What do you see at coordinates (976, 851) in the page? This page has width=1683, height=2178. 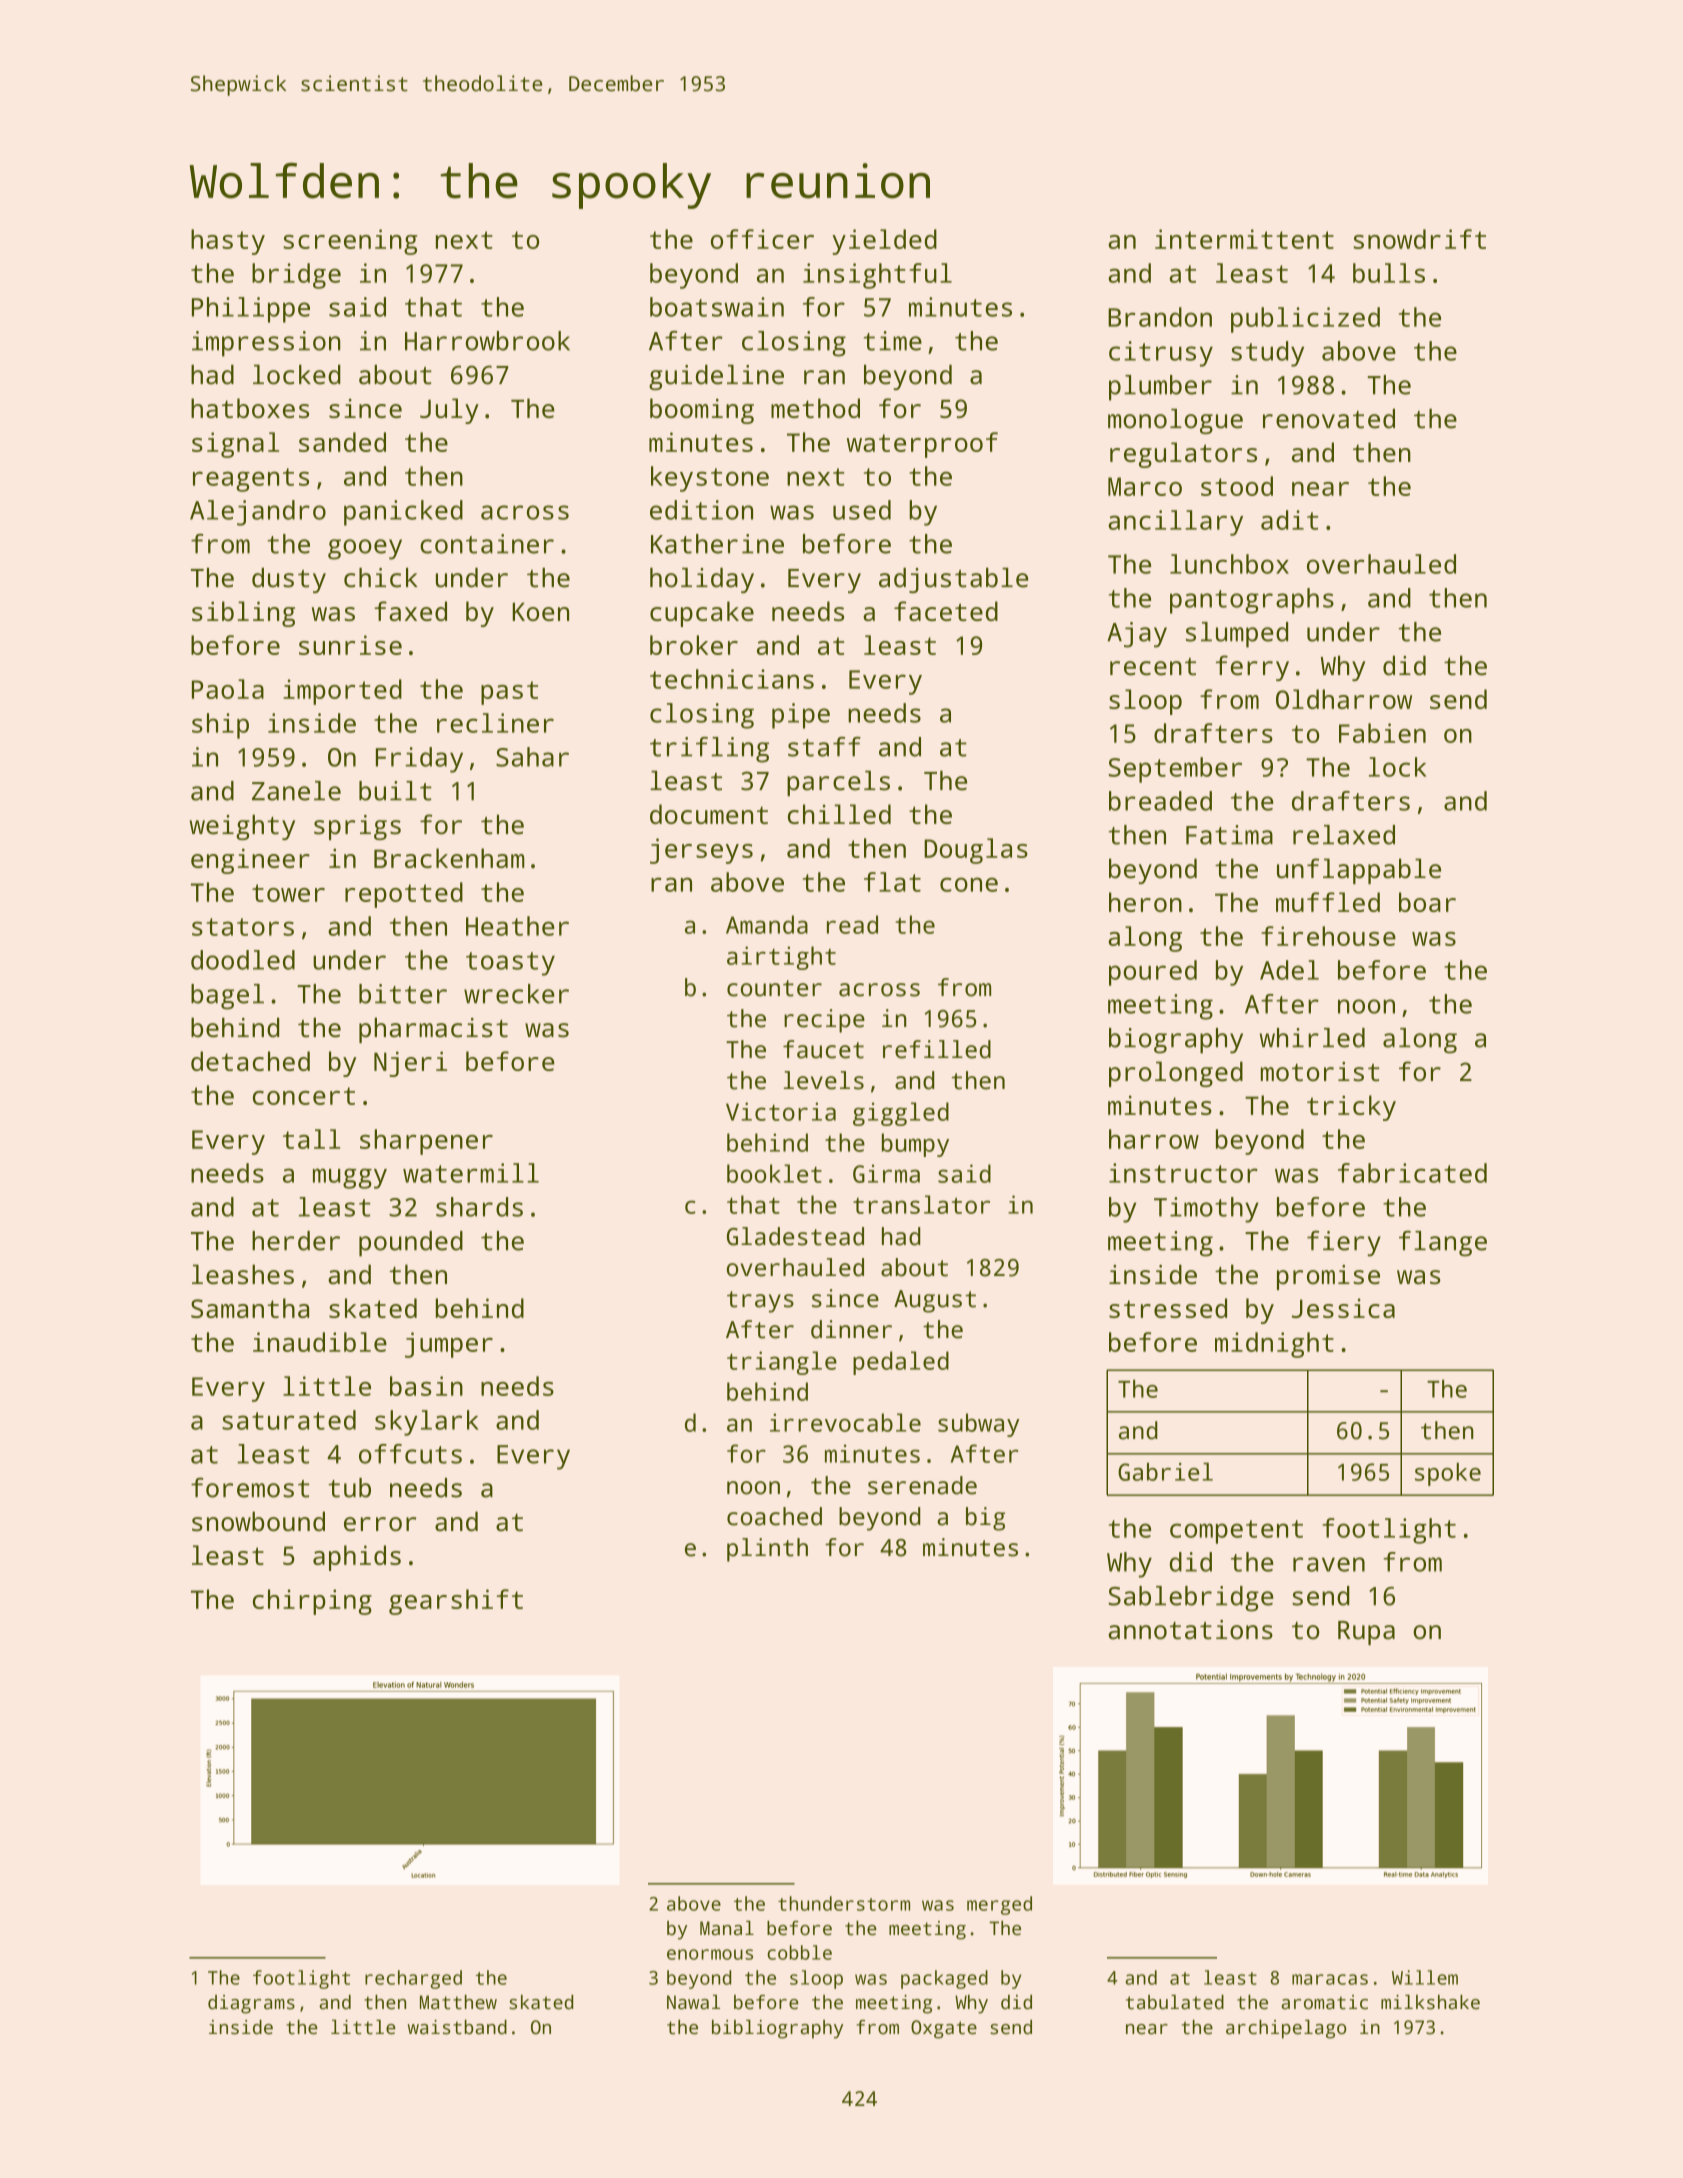 I see `Douglas` at bounding box center [976, 851].
